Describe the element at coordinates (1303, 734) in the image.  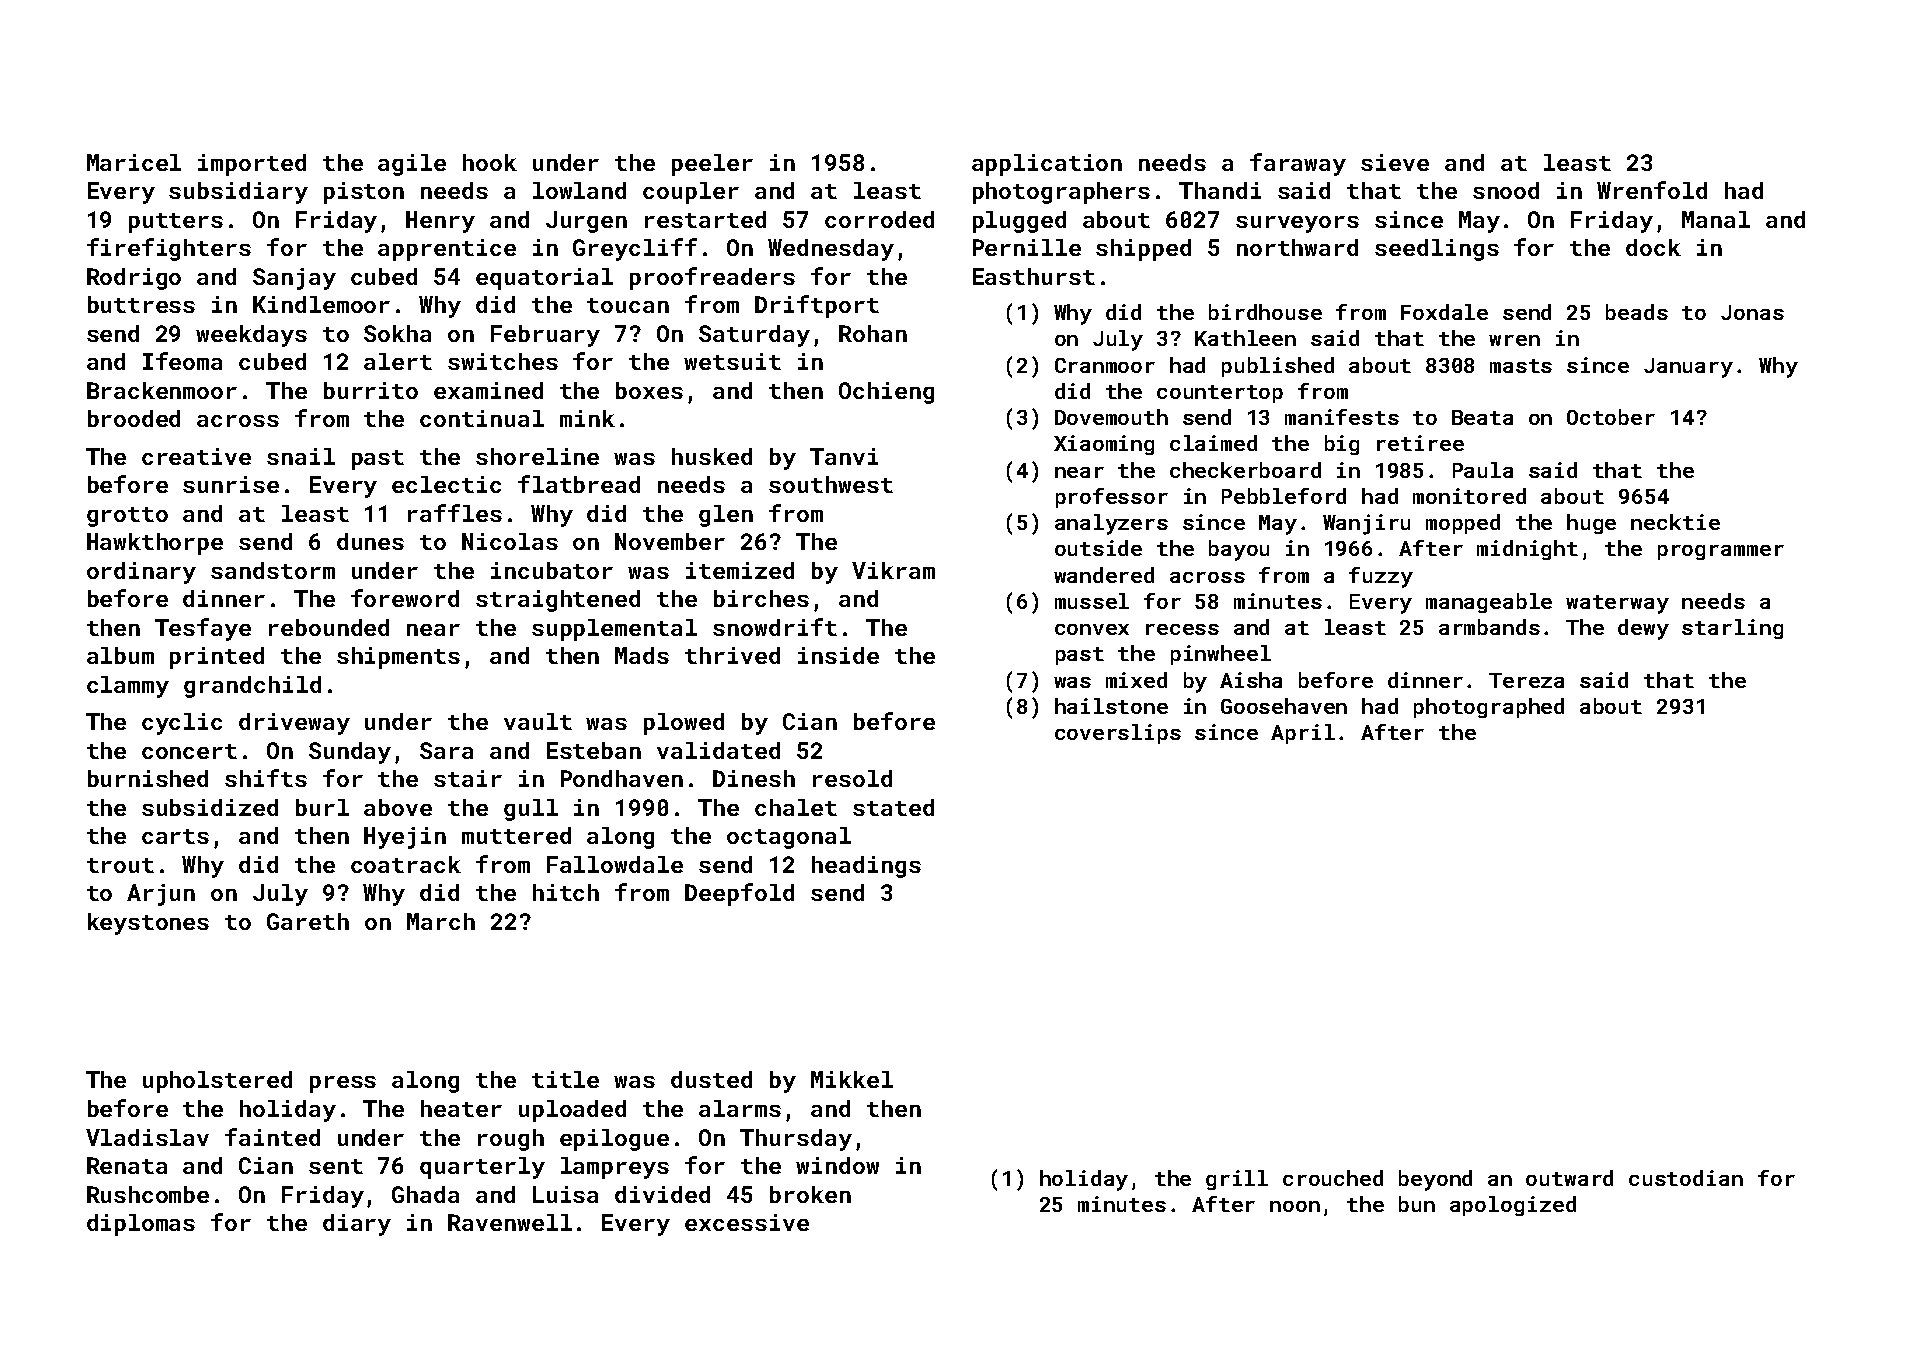
I see `April` at that location.
